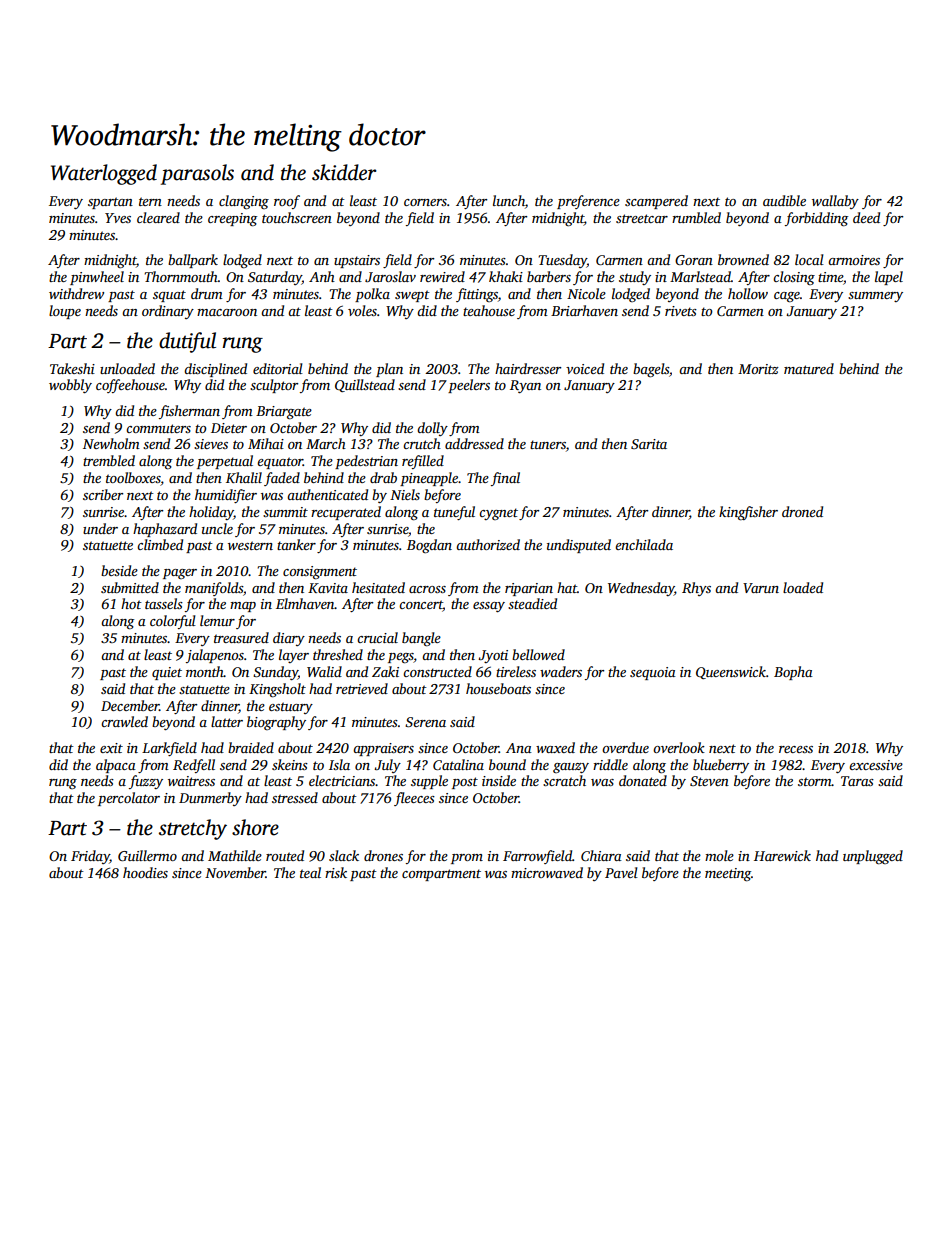 The image size is (952, 1233). Describe the element at coordinates (104, 174) in the page. I see `Waterlogged` at that location.
